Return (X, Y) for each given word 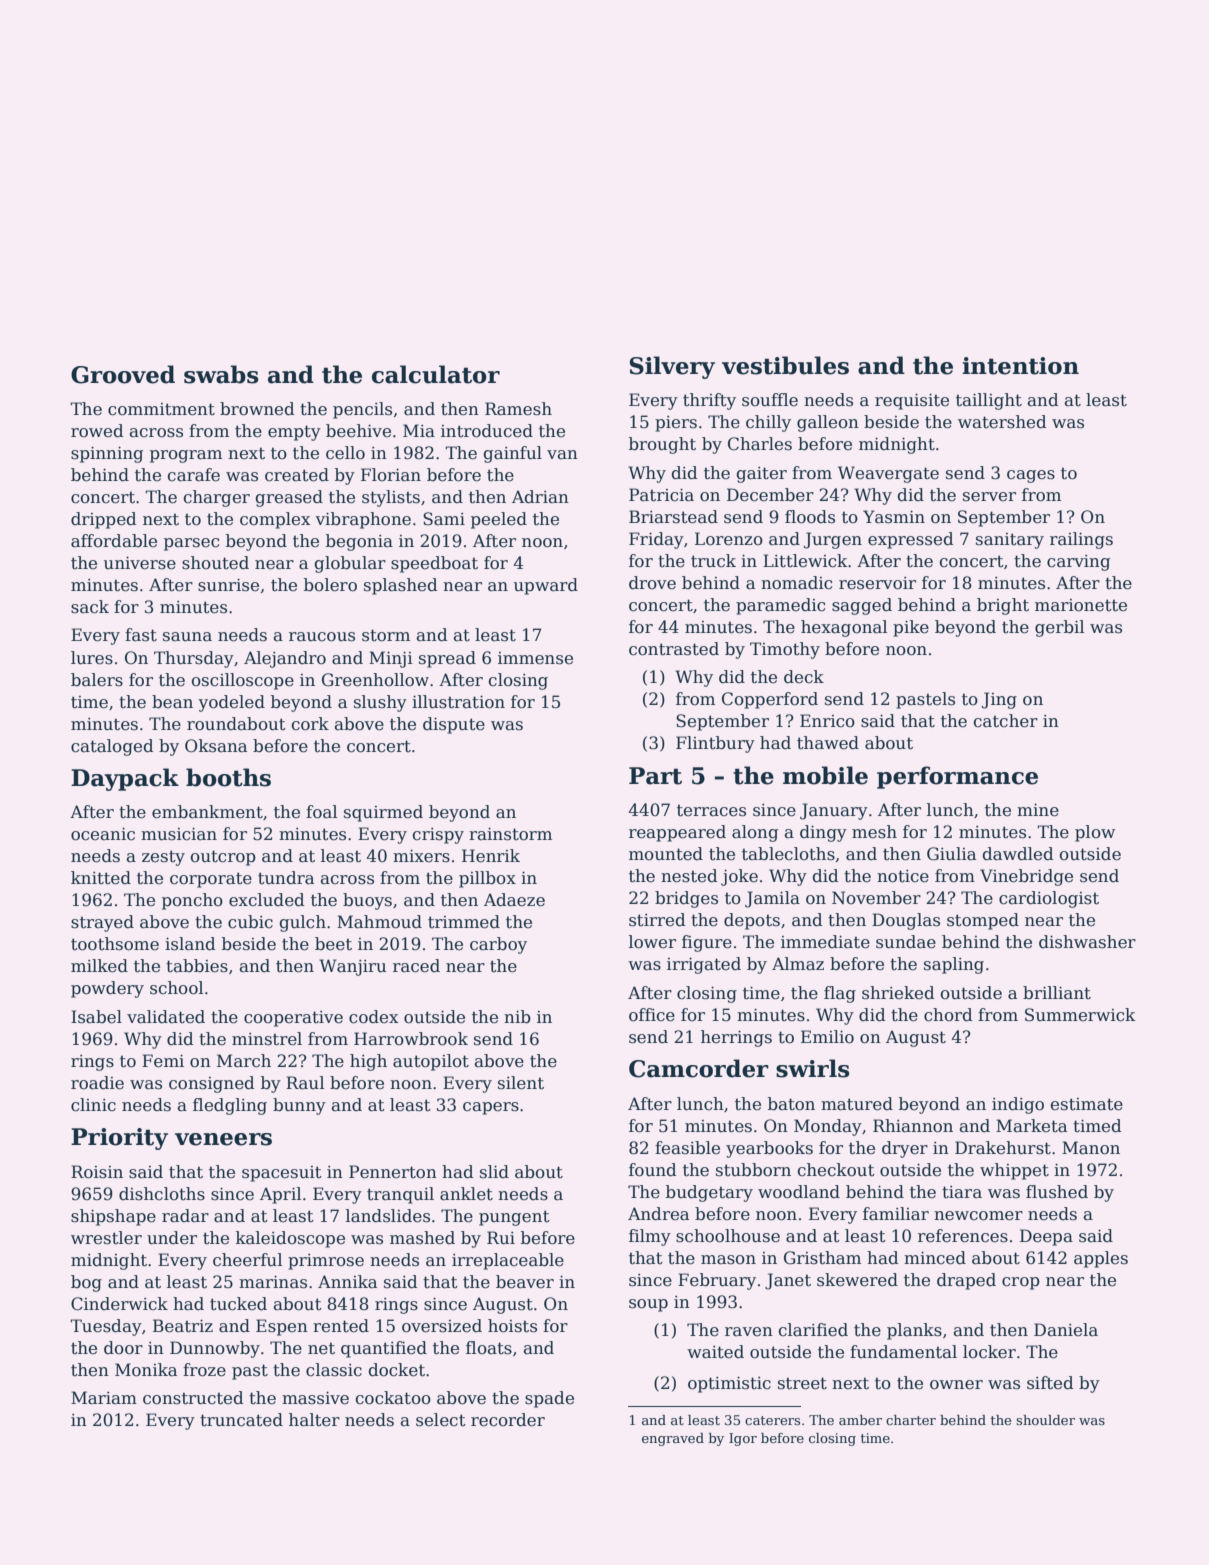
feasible (687, 1148)
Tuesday (106, 1327)
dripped (104, 520)
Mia (419, 430)
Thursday (194, 659)
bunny (299, 1106)
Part (655, 776)
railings (1081, 540)
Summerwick (1080, 1015)
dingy (823, 833)
